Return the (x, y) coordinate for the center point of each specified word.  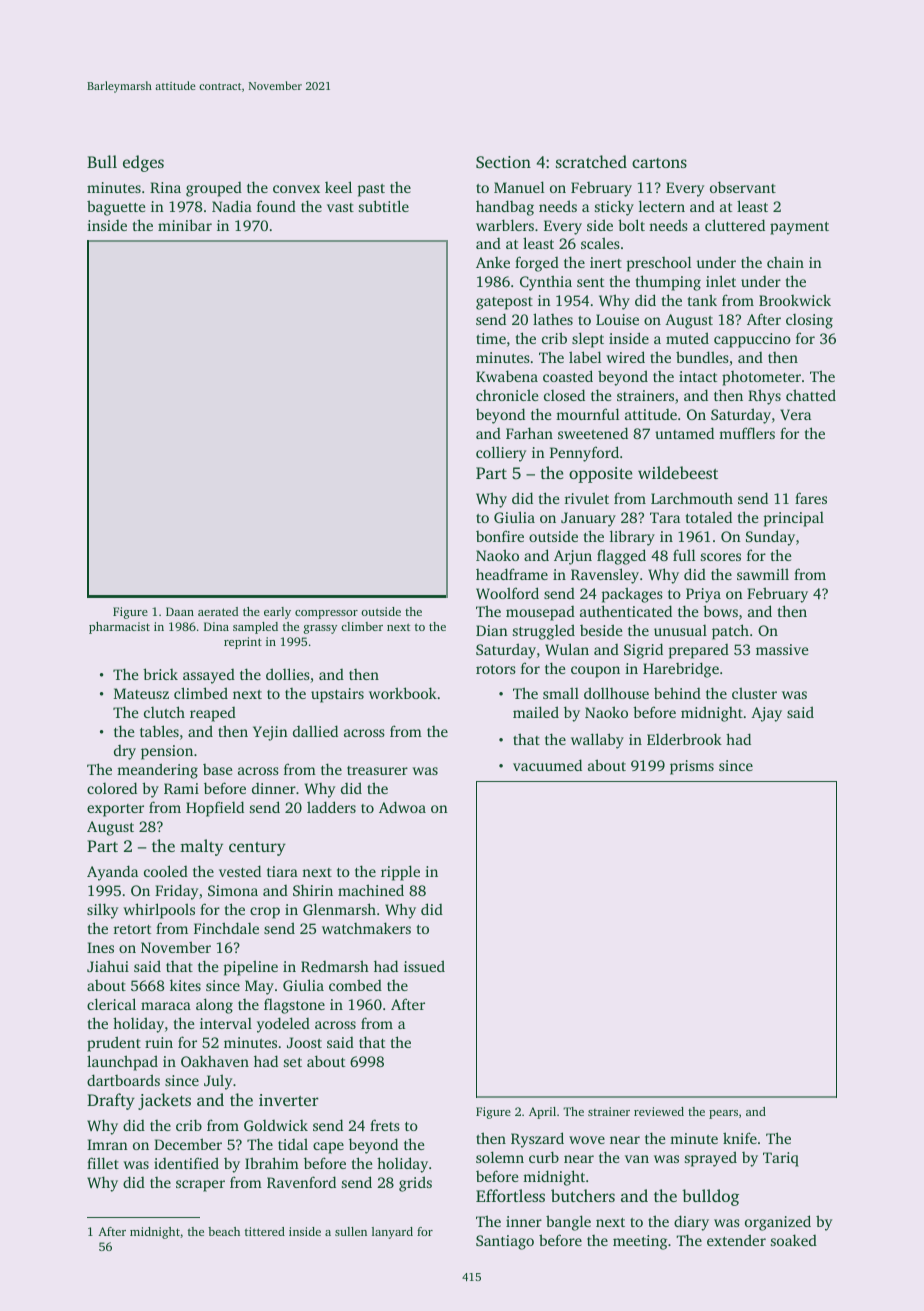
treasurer (377, 770)
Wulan (567, 649)
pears (723, 1114)
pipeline (251, 968)
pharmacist (119, 628)
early (277, 613)
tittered (265, 1231)
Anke (493, 262)
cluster (754, 693)
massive (782, 649)
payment (799, 228)
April (542, 1113)
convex (296, 189)
